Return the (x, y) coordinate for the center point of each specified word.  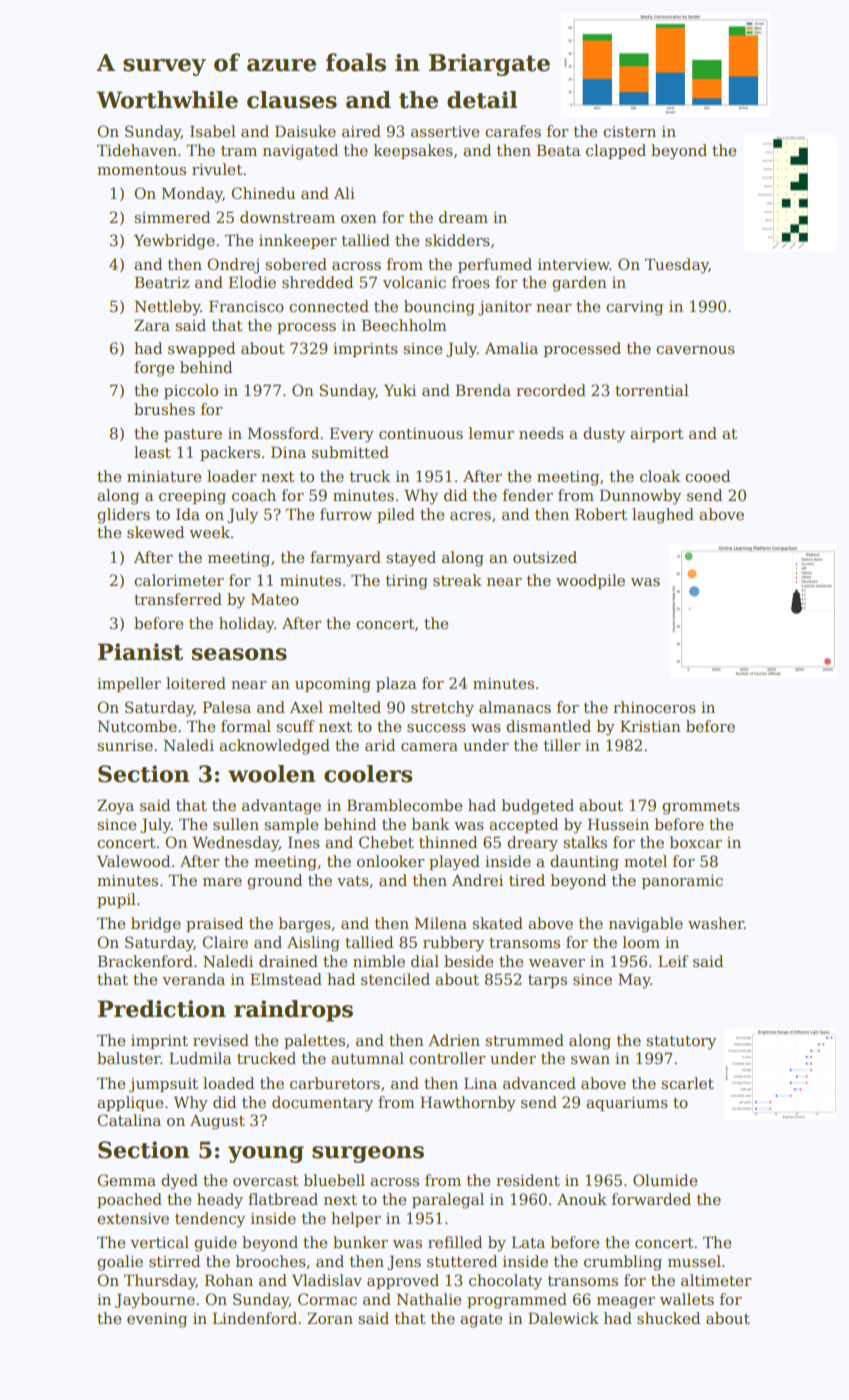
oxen (359, 219)
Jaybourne (155, 1301)
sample (291, 825)
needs (541, 433)
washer (716, 923)
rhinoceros (654, 707)
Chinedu (263, 193)
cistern (629, 131)
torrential (652, 390)
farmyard (345, 559)
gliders (123, 516)
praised (214, 924)
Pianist (140, 652)
